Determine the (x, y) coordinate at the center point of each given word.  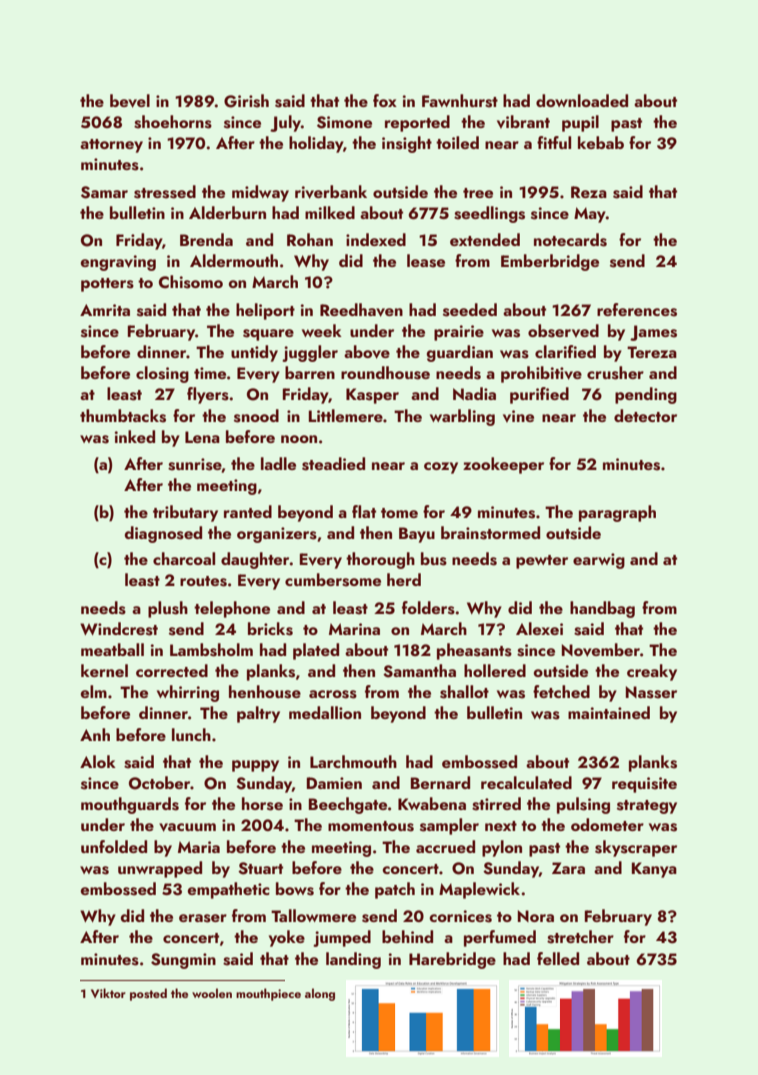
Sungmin (183, 961)
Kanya (654, 870)
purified (539, 395)
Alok (98, 761)
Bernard (440, 782)
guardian (460, 353)
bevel (130, 101)
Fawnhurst (460, 101)
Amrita (105, 310)
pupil (580, 123)
